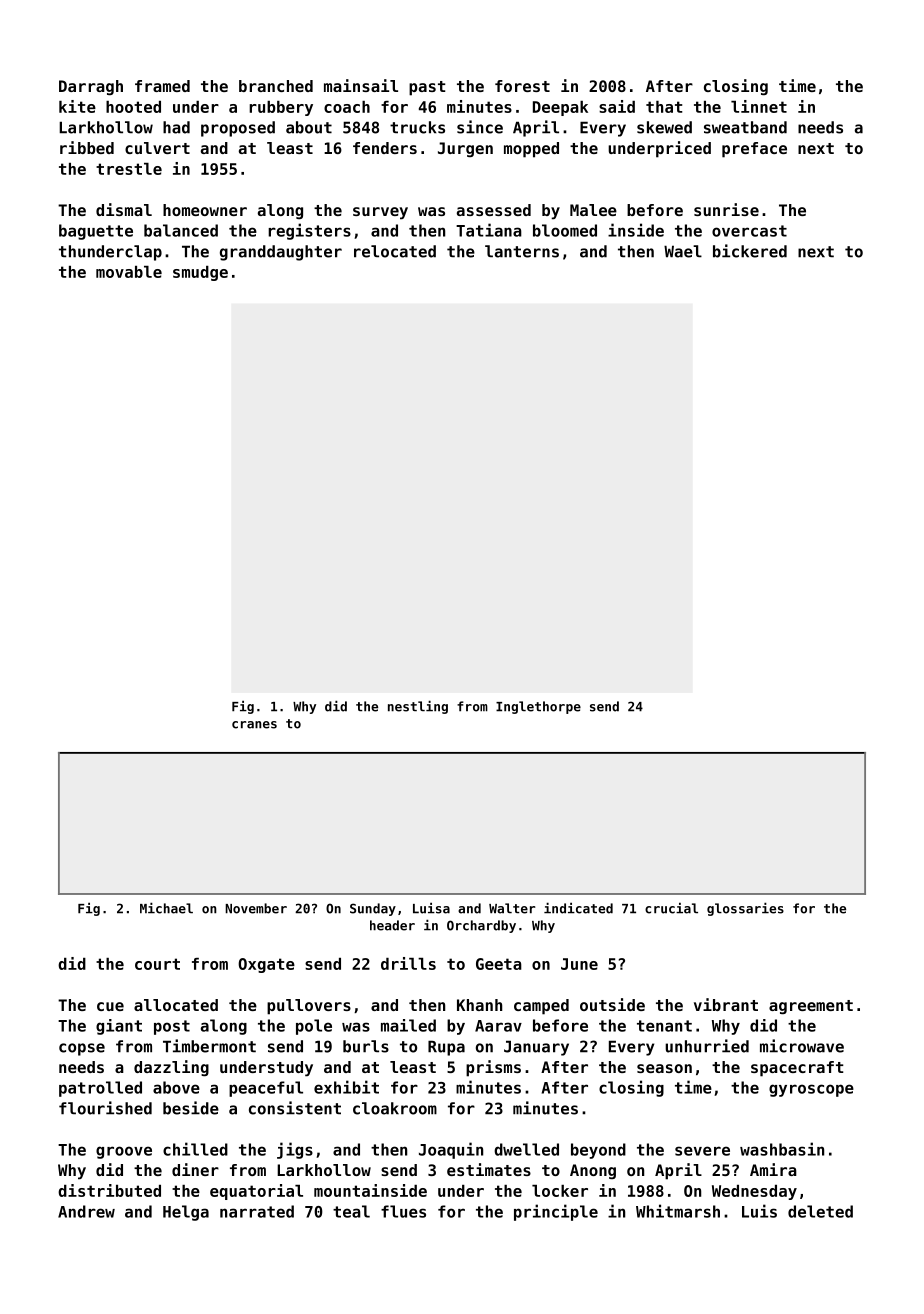 This page has height=1314, width=924. What do you see at coordinates (373, 909) in the page?
I see `Sunday` at bounding box center [373, 909].
